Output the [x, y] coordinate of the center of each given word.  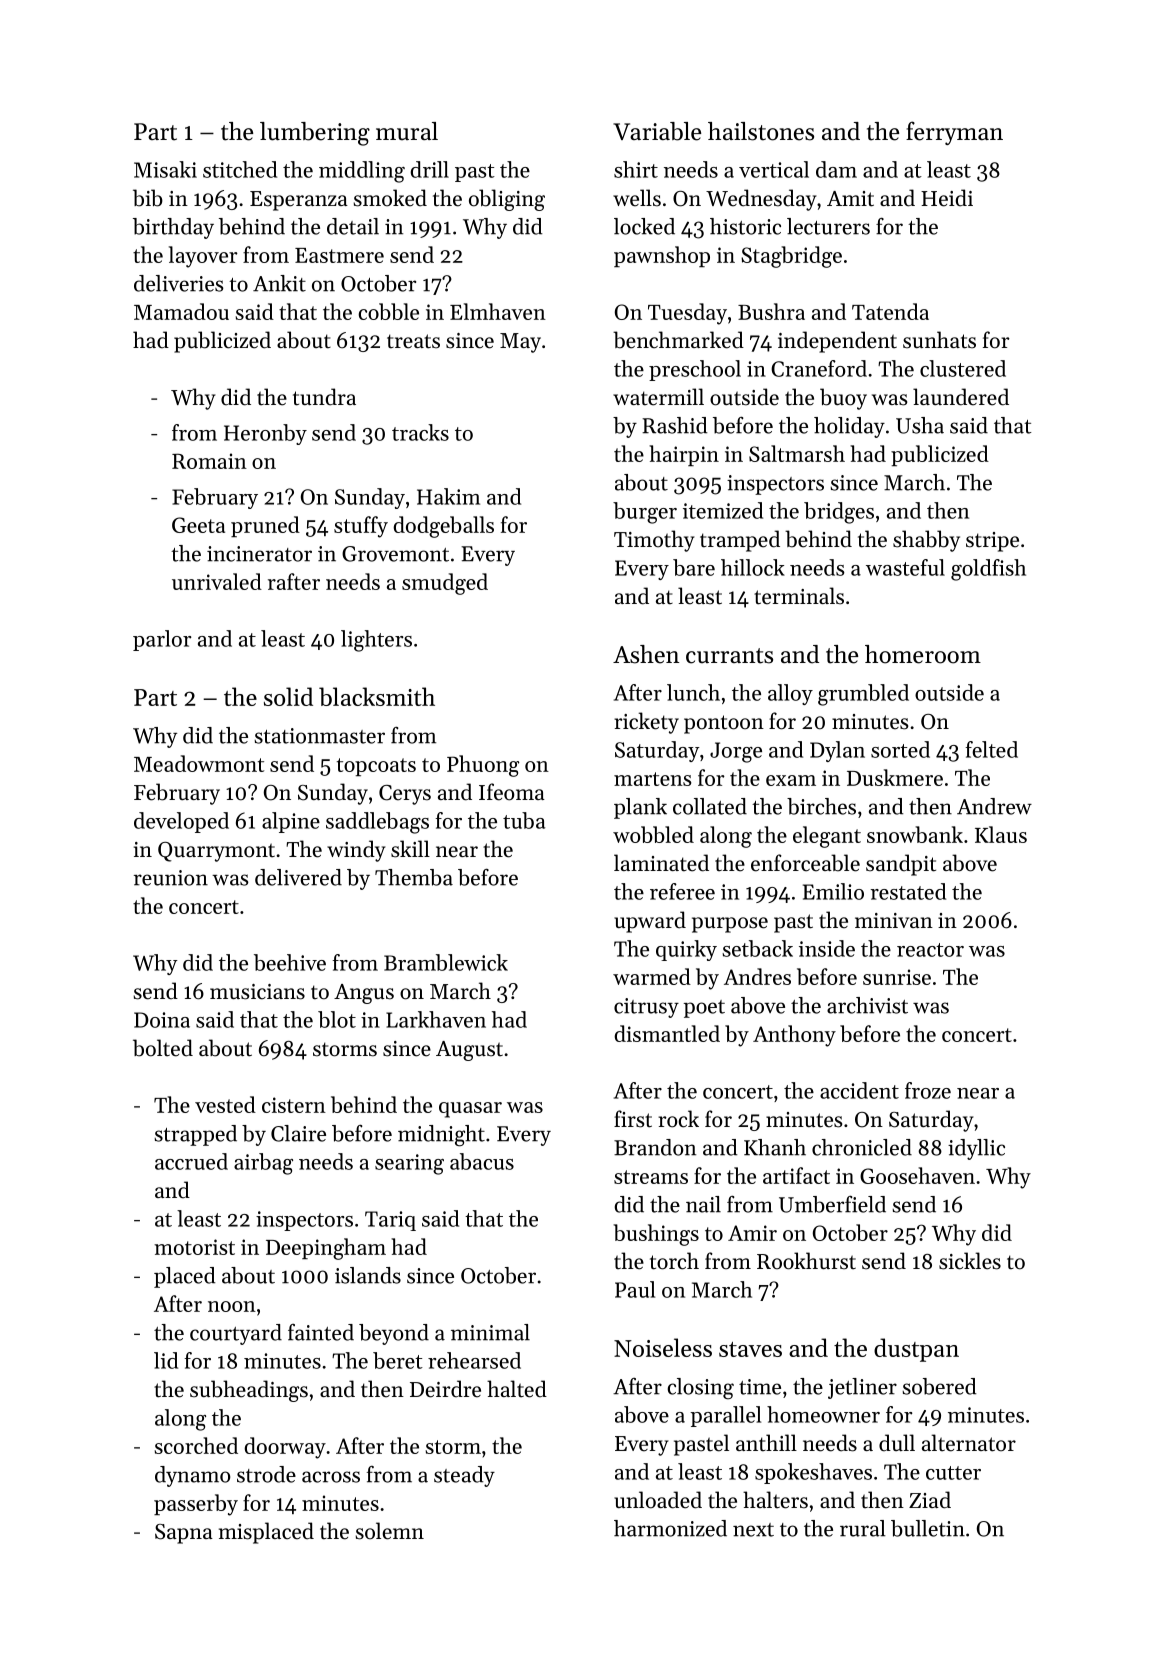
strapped [195, 1135]
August [469, 1051]
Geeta [198, 525]
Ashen [646, 654]
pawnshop [662, 256]
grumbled [863, 695]
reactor [930, 950]
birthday [173, 228]
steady [464, 1476]
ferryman [954, 133]
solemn [390, 1531]
